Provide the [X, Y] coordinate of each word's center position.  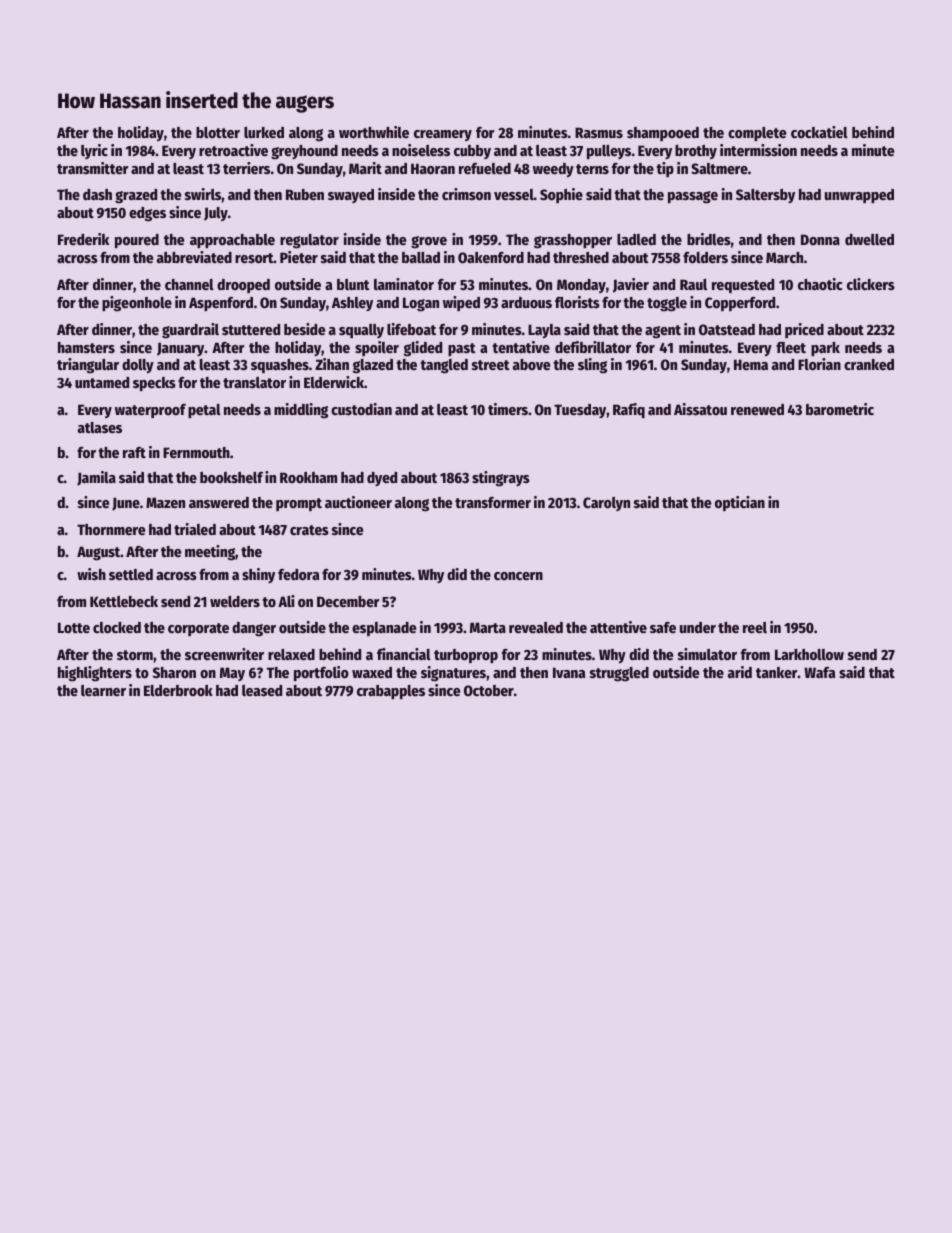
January [181, 349]
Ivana [569, 672]
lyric [94, 151]
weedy [553, 170]
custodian [361, 409]
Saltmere [719, 168]
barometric [840, 409]
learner [103, 690]
